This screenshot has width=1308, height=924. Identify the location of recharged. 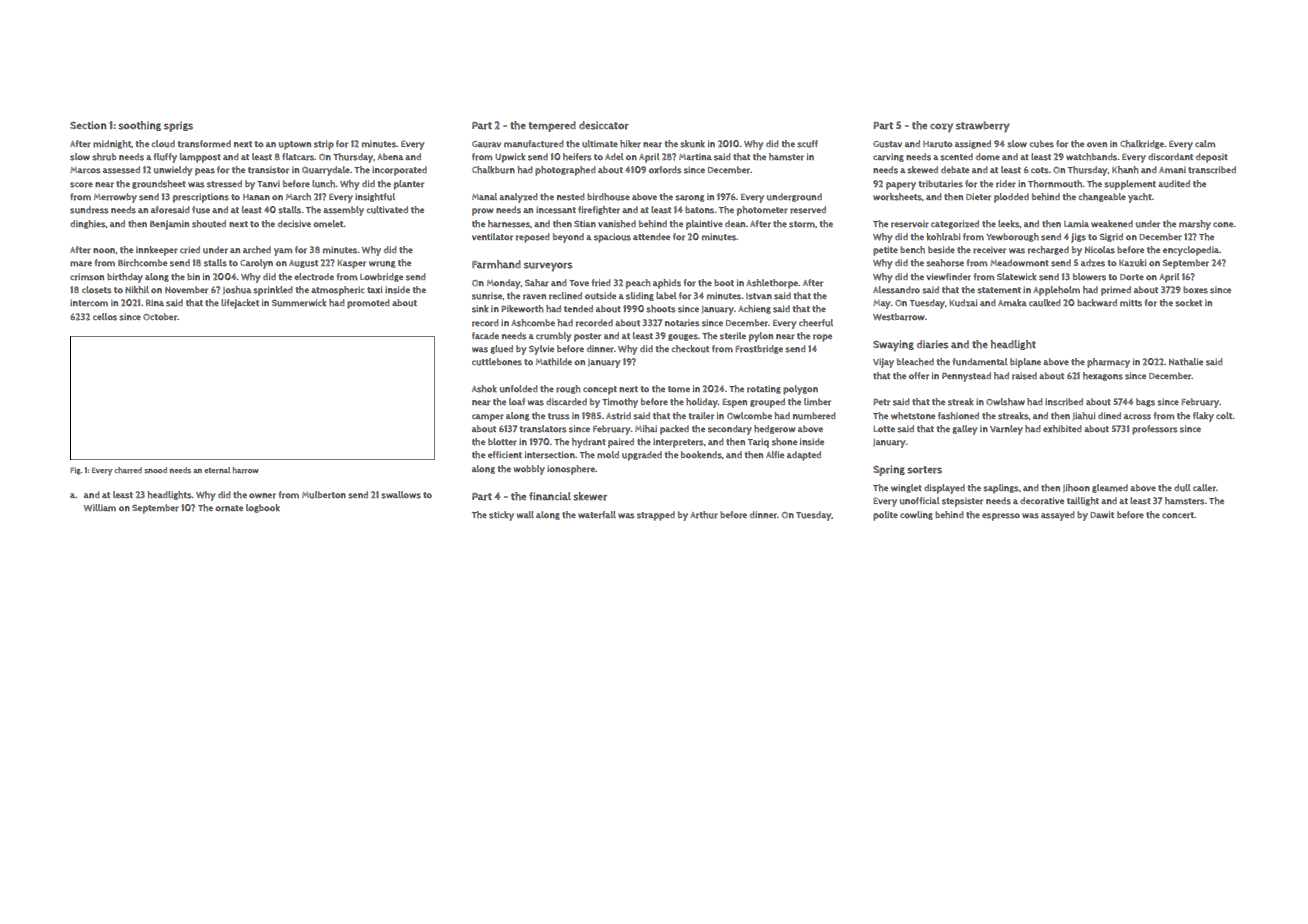
(1048, 250).
